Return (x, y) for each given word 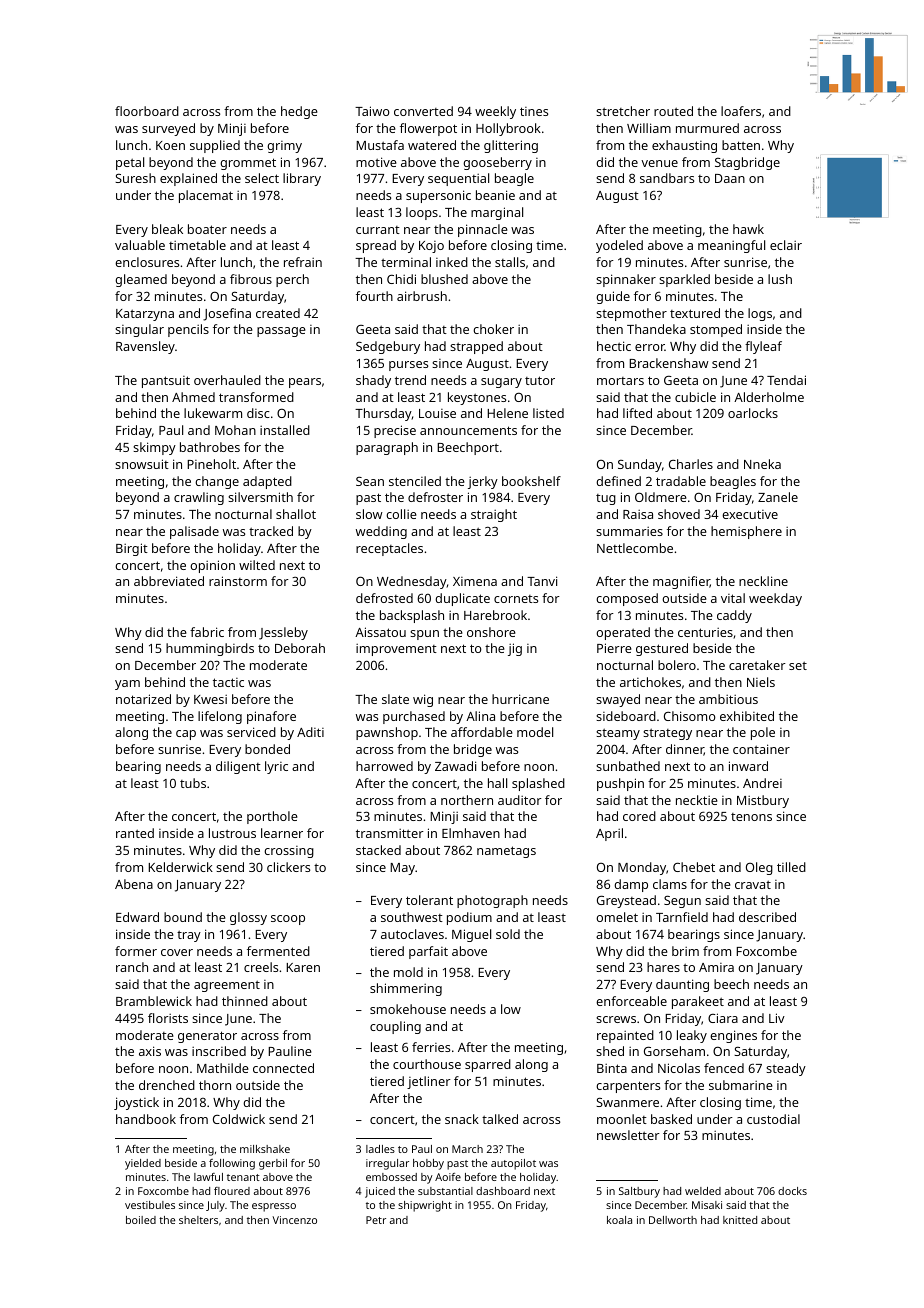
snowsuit (142, 464)
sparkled (684, 280)
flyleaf (763, 347)
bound (183, 917)
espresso (274, 1207)
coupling (395, 1027)
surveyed (168, 129)
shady (373, 381)
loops (422, 213)
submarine (741, 1085)
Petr (376, 1220)
